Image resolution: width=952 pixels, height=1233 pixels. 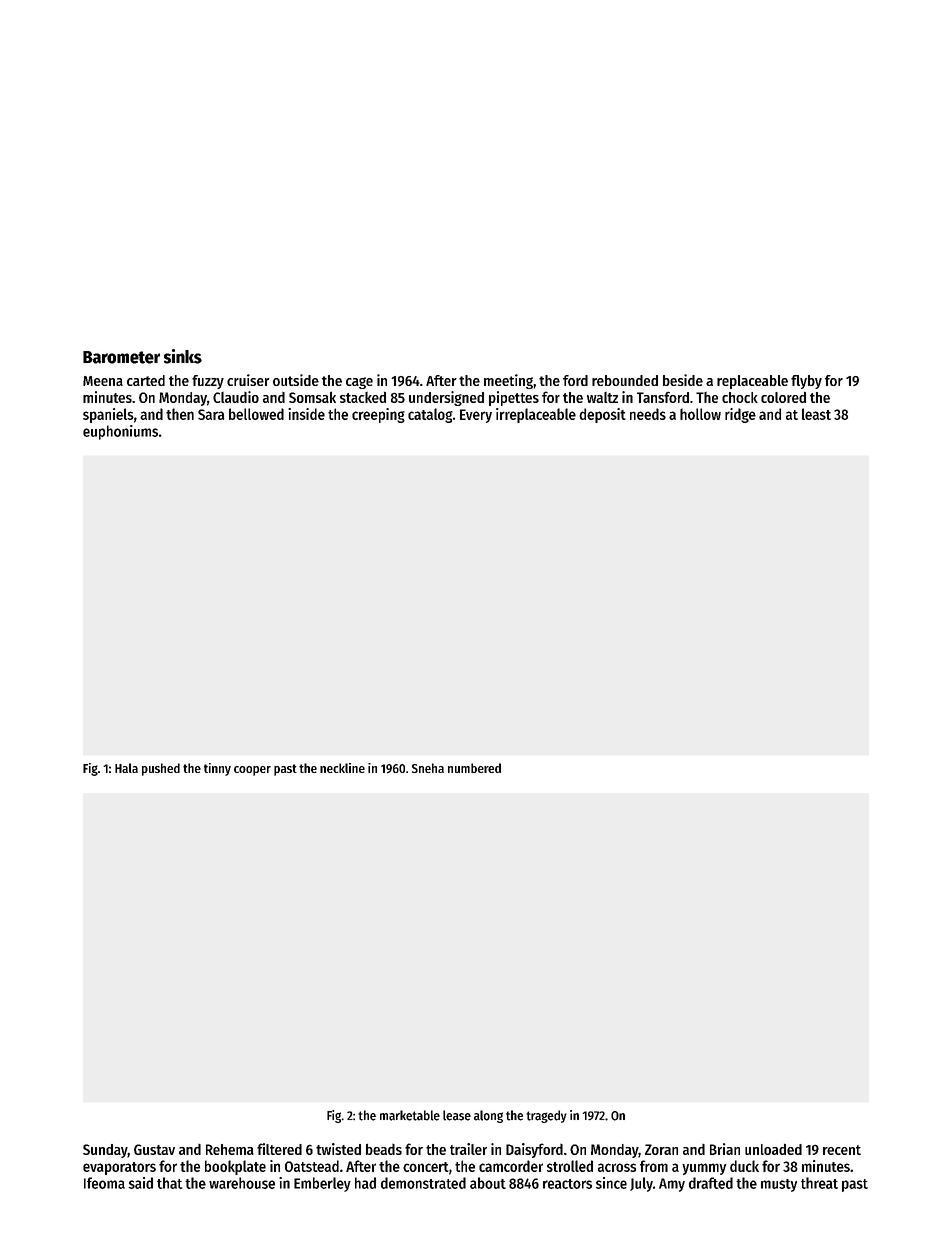 What do you see at coordinates (474, 768) in the screenshot?
I see `numbered` at bounding box center [474, 768].
